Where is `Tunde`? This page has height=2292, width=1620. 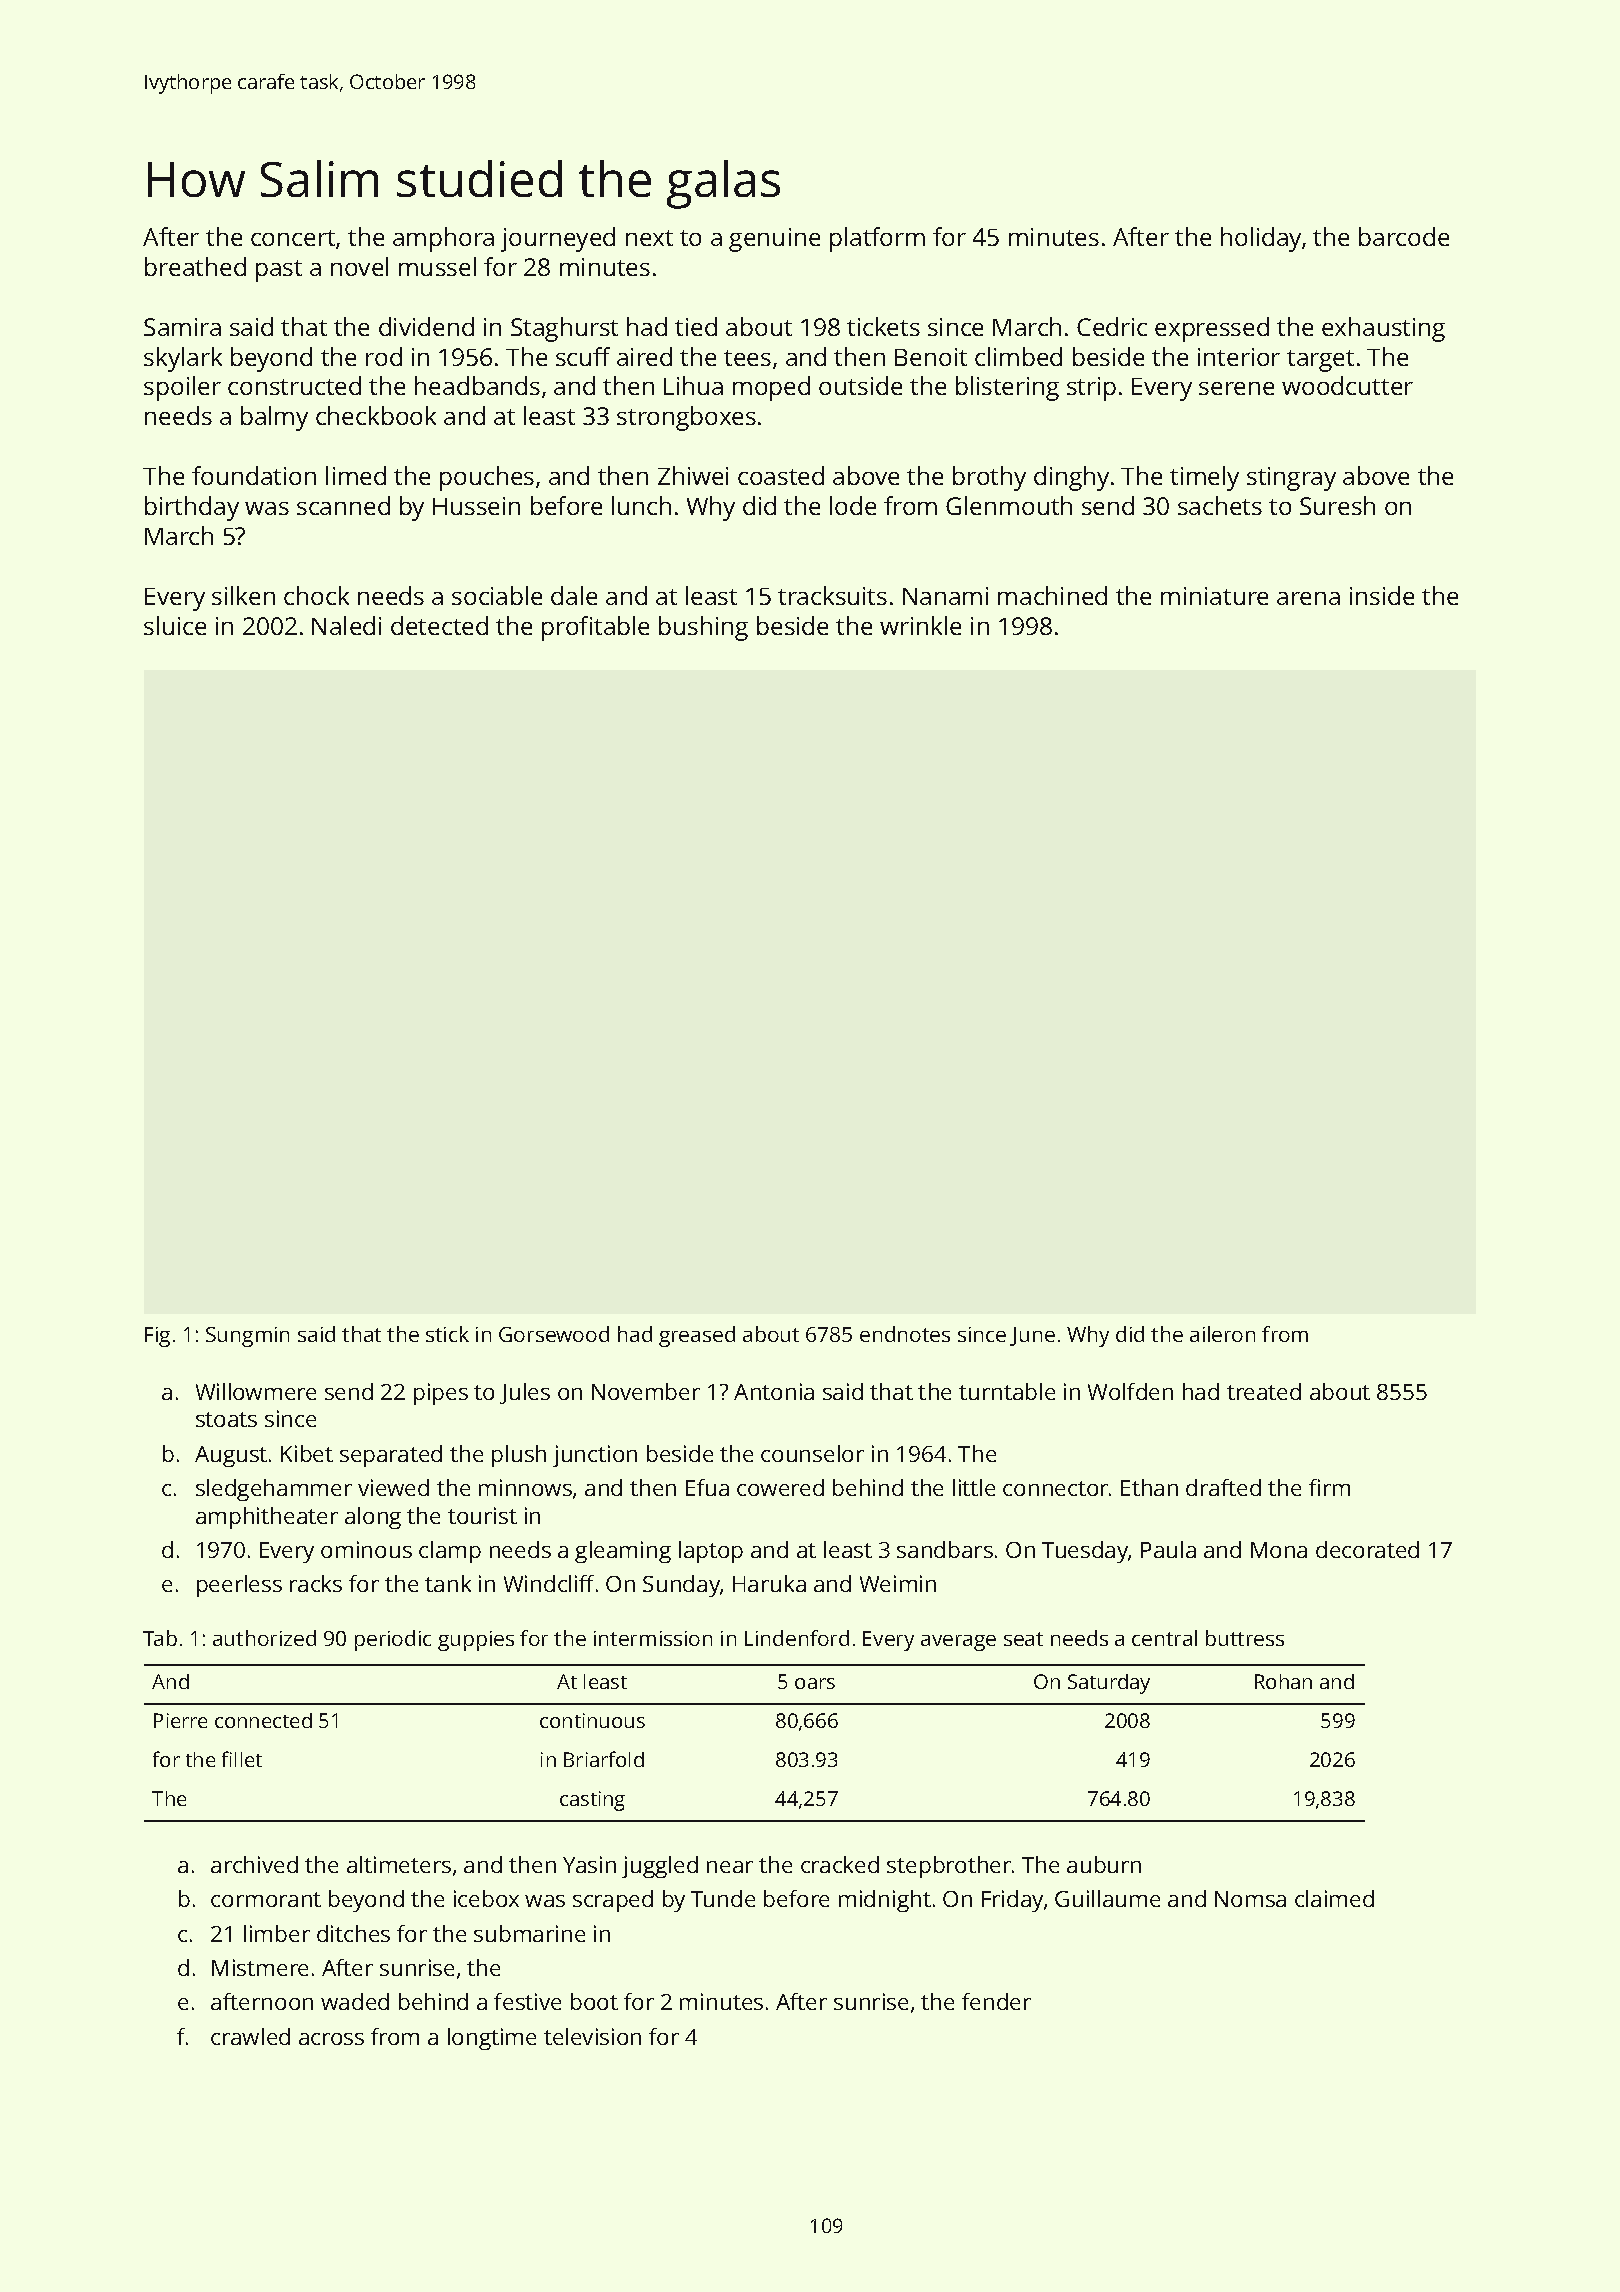
Tunde is located at coordinates (723, 1898).
